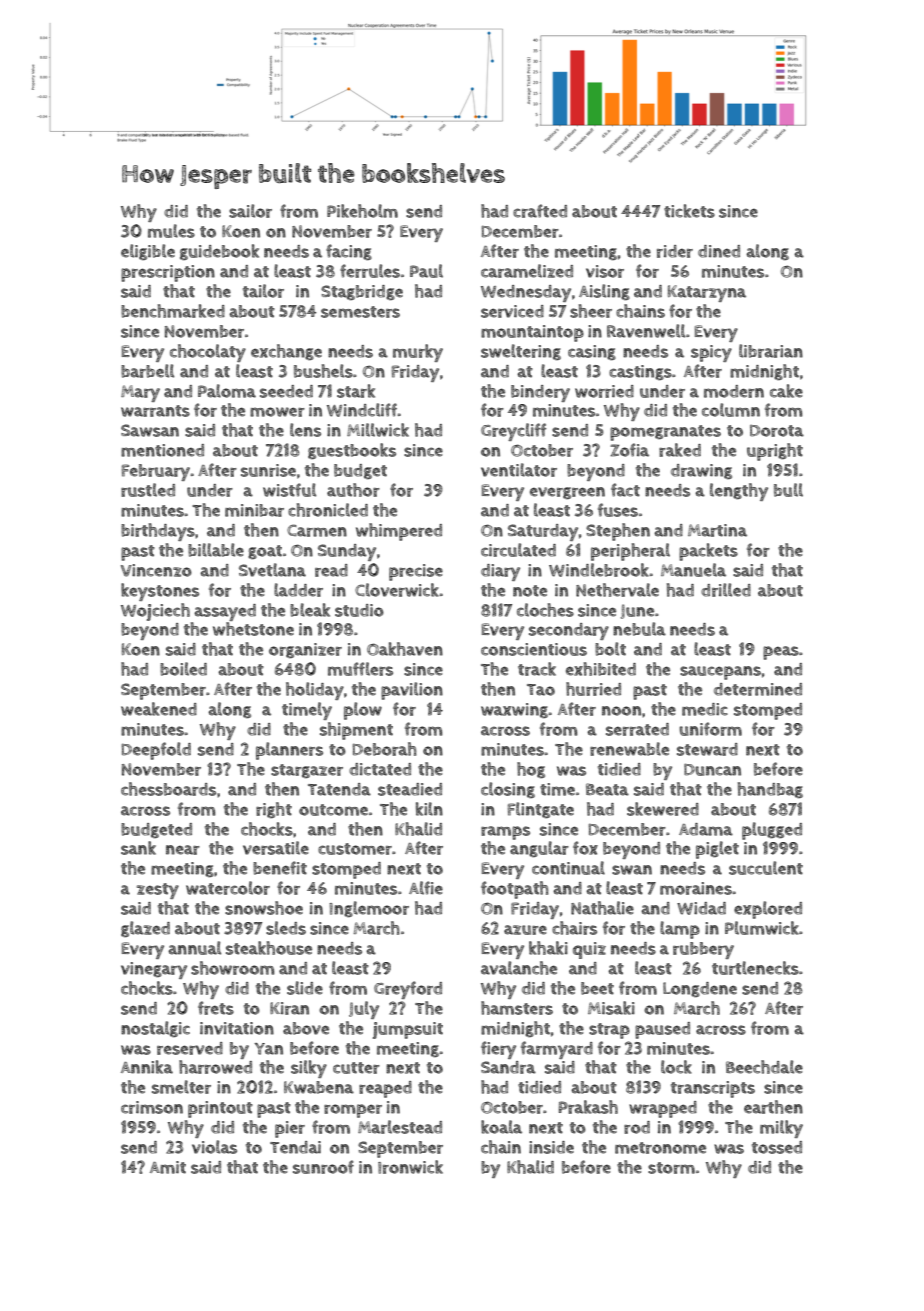 This image has width=924, height=1311. I want to click on plugged, so click(772, 831).
